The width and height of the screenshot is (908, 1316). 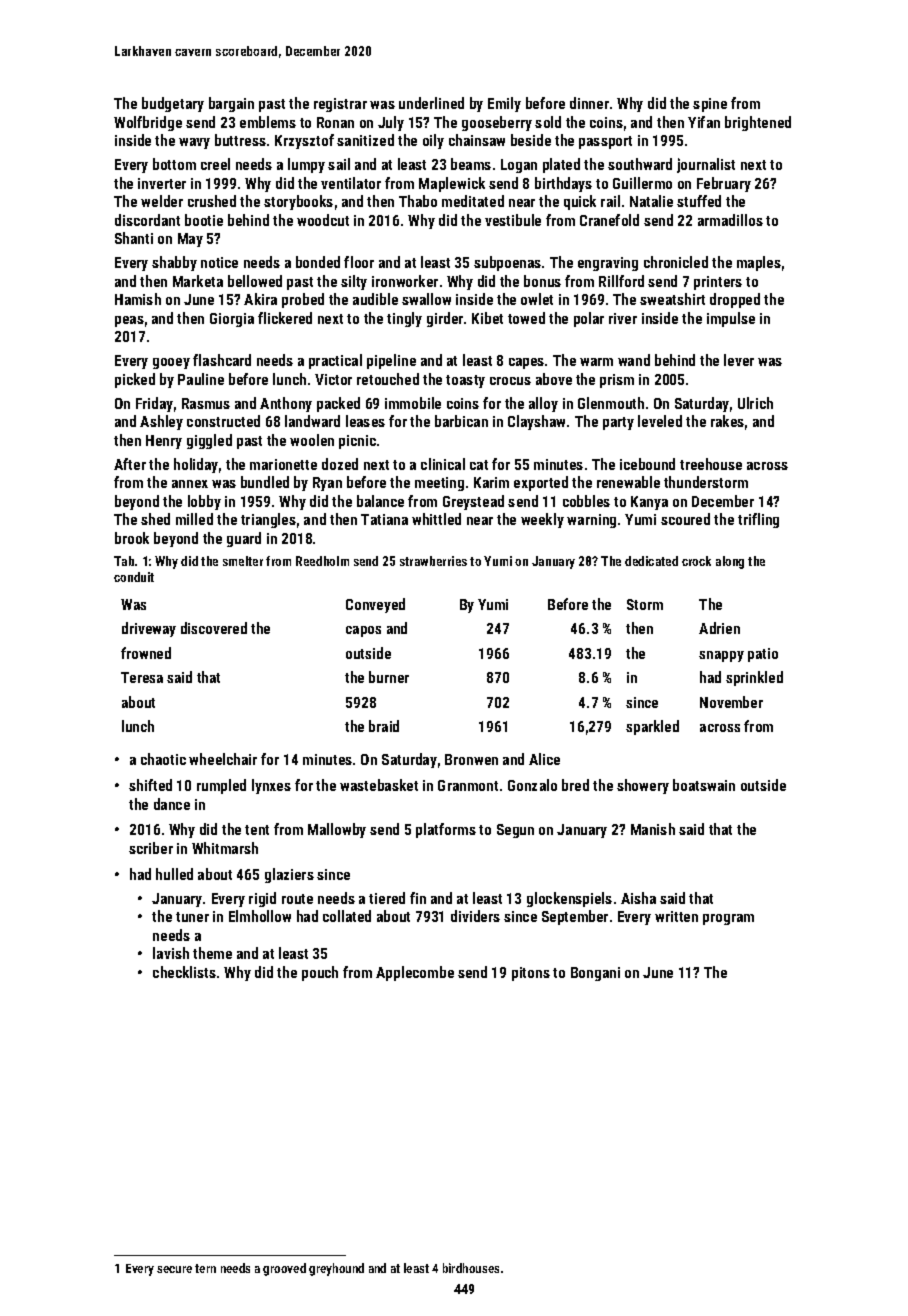 I want to click on flashcard, so click(x=222, y=360).
